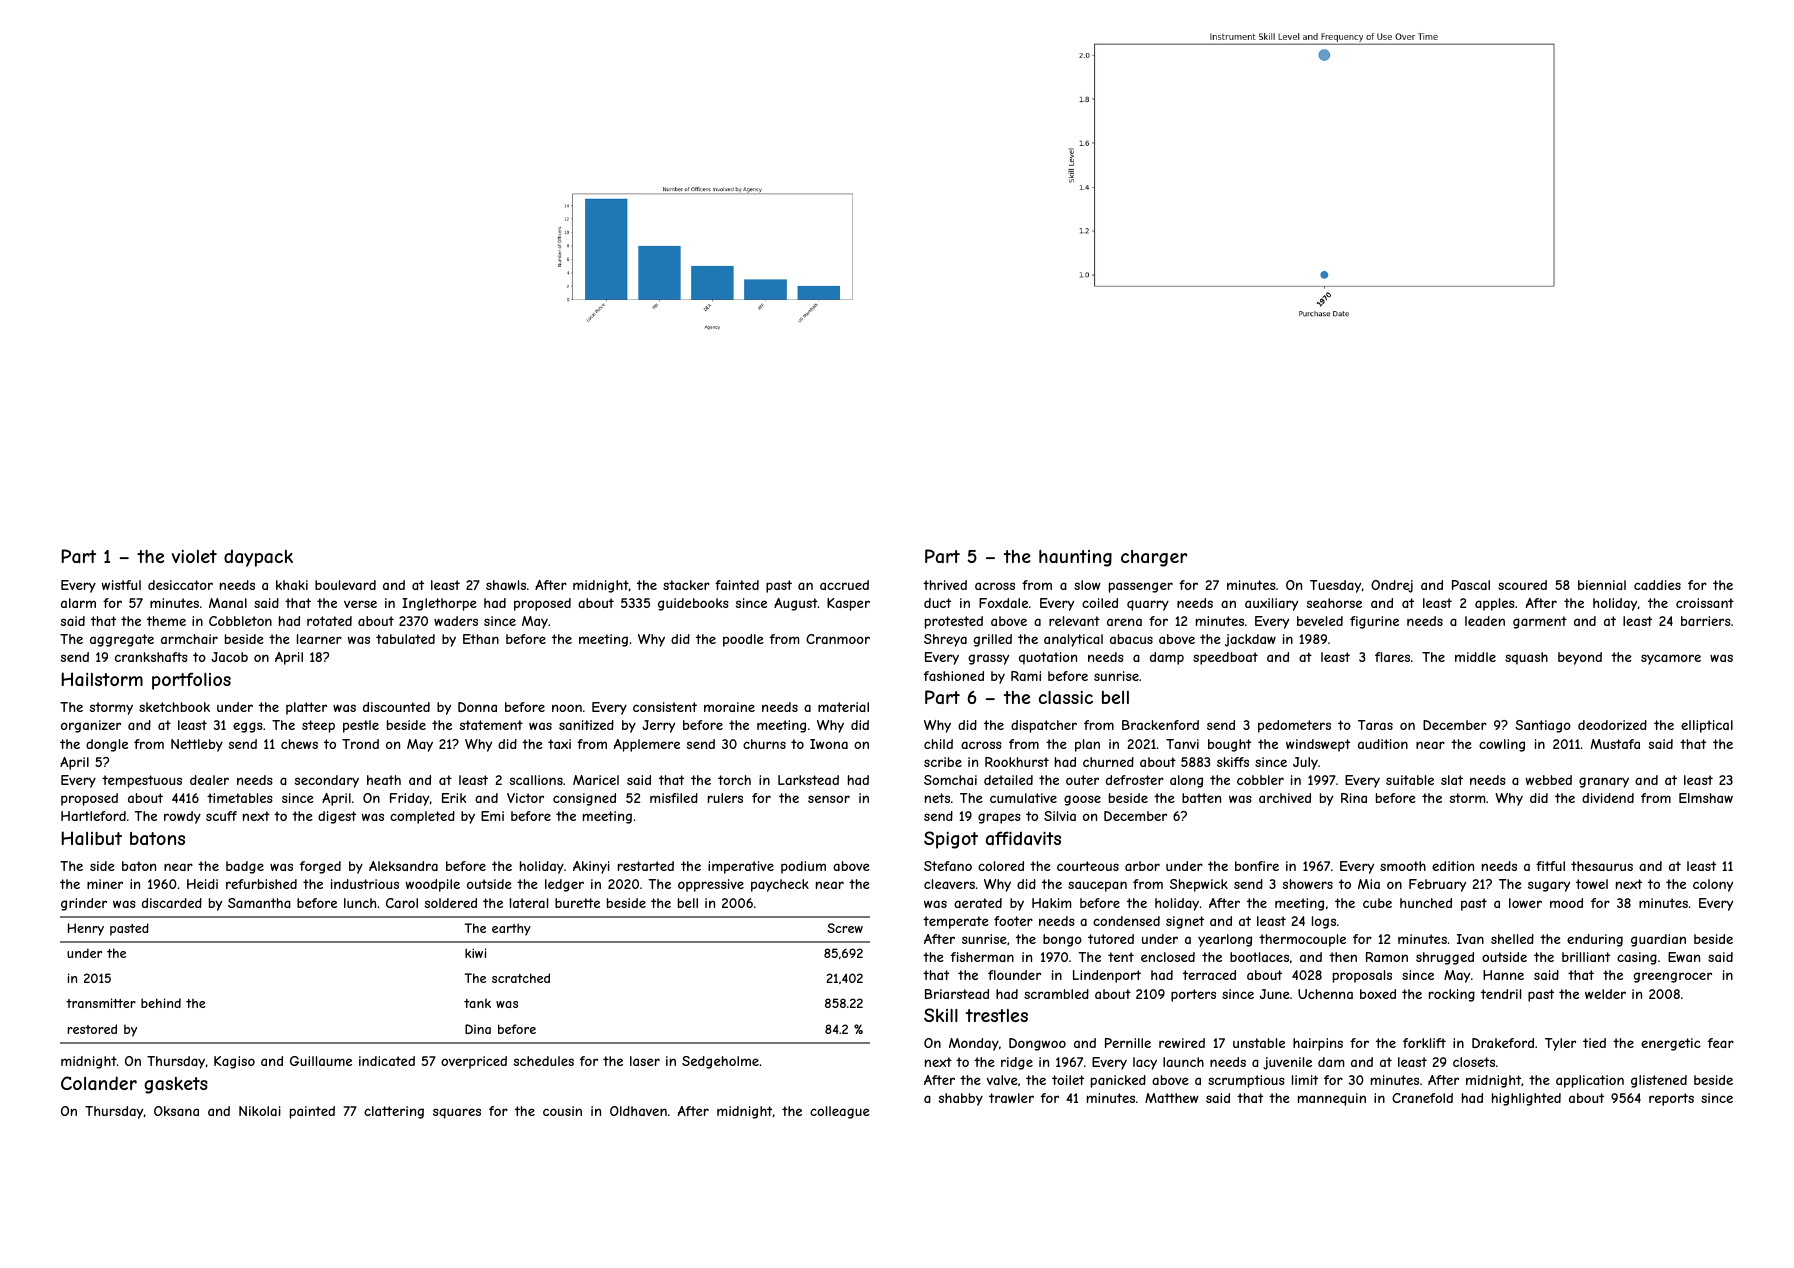 Image resolution: width=1794 pixels, height=1268 pixels. Describe the element at coordinates (997, 1015) in the document. I see `trestles` at that location.
